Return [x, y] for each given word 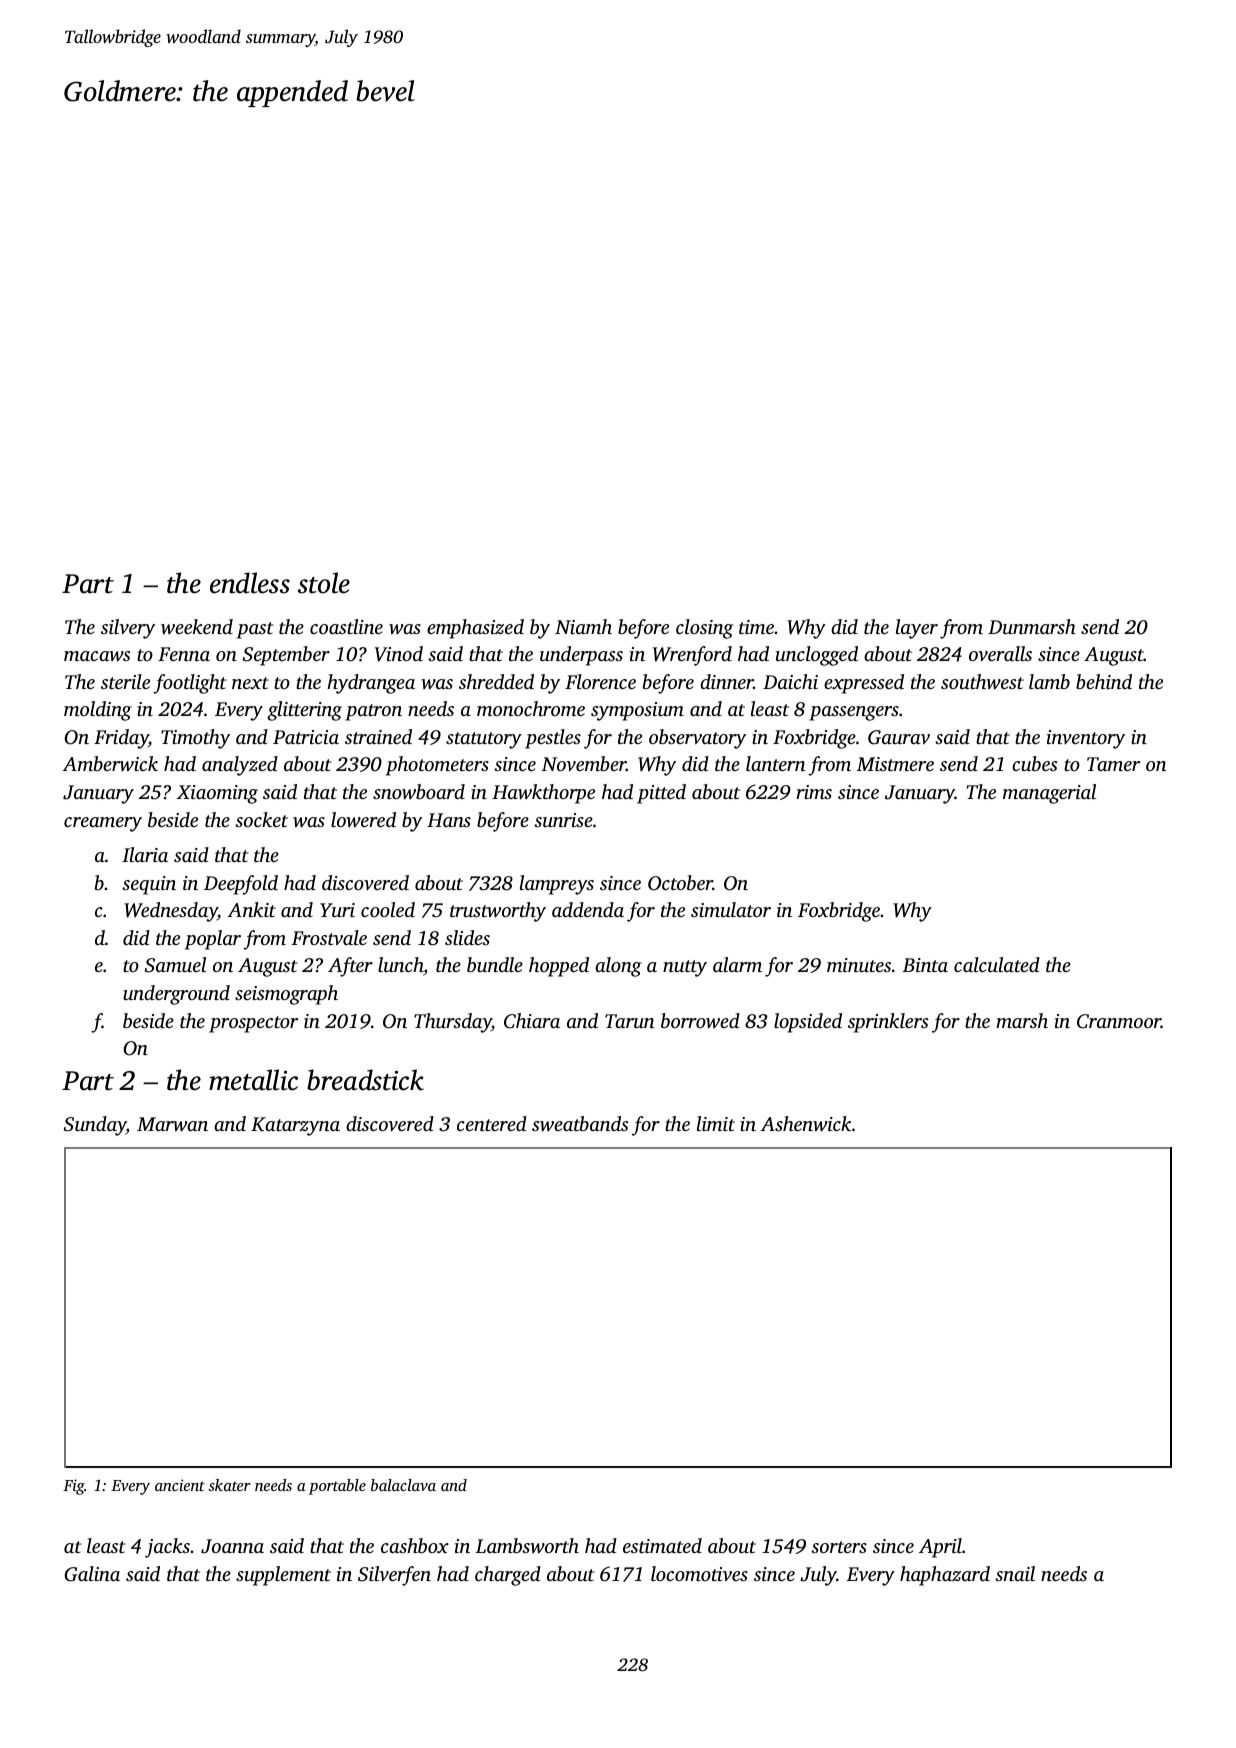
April [940, 1548]
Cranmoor [1119, 1021]
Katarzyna [295, 1126]
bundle [495, 964]
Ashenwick [805, 1123]
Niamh [583, 626]
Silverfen [394, 1576]
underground [176, 995]
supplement [283, 1576]
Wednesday [171, 912]
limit [716, 1123]
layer [917, 629]
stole [324, 583]
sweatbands [580, 1124]
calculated [997, 964]
